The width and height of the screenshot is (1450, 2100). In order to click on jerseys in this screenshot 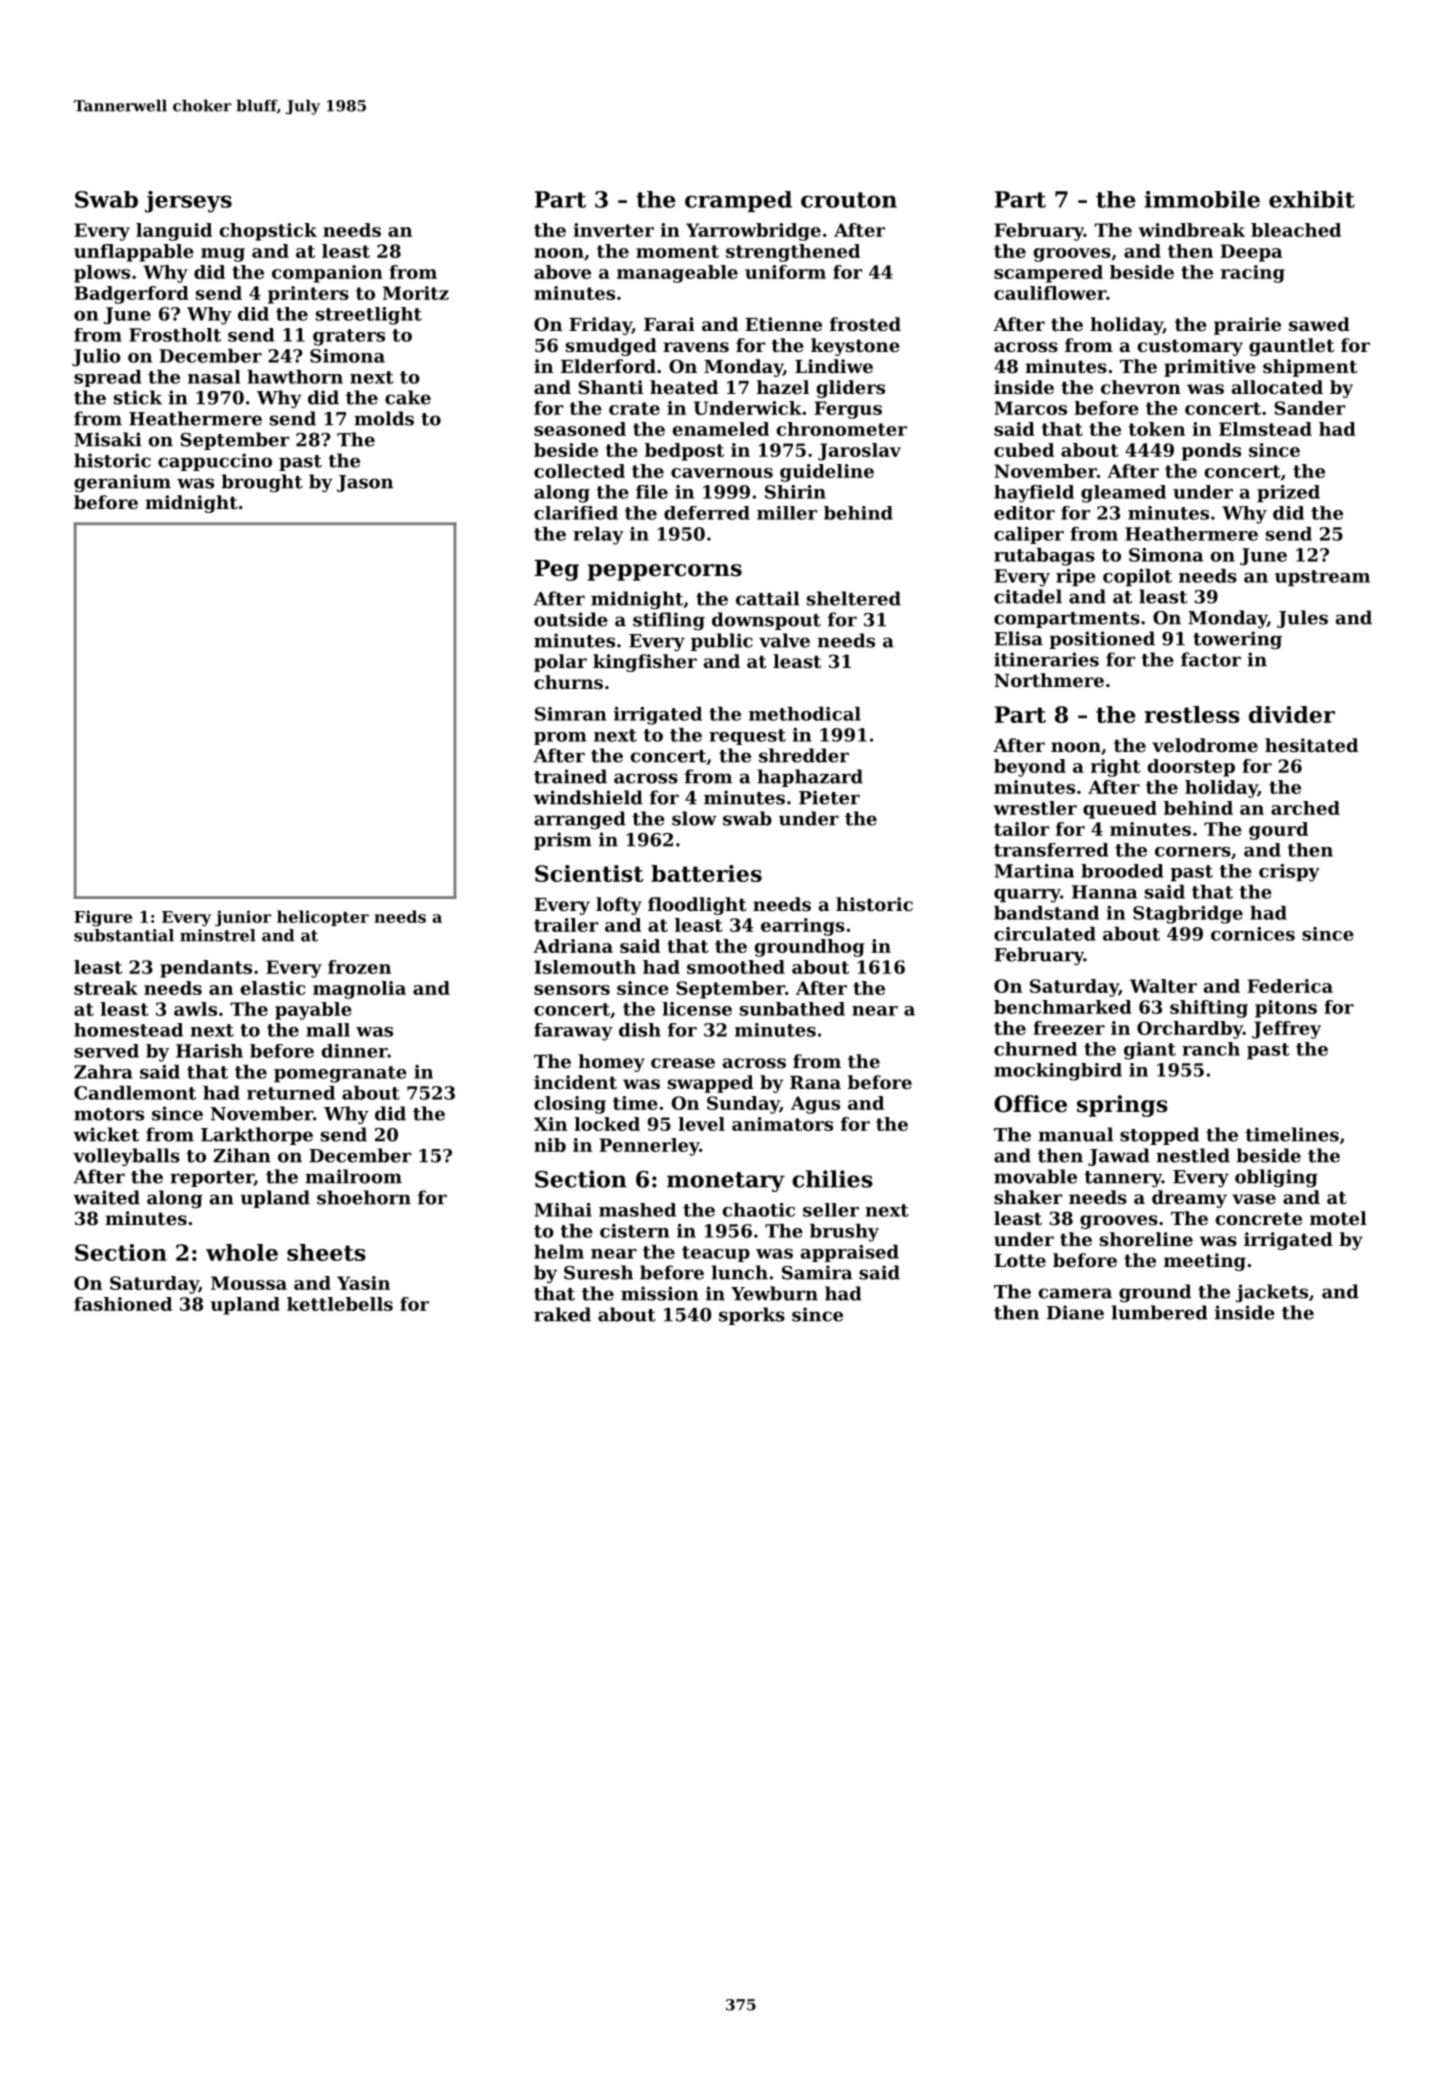, I will do `click(188, 202)`.
